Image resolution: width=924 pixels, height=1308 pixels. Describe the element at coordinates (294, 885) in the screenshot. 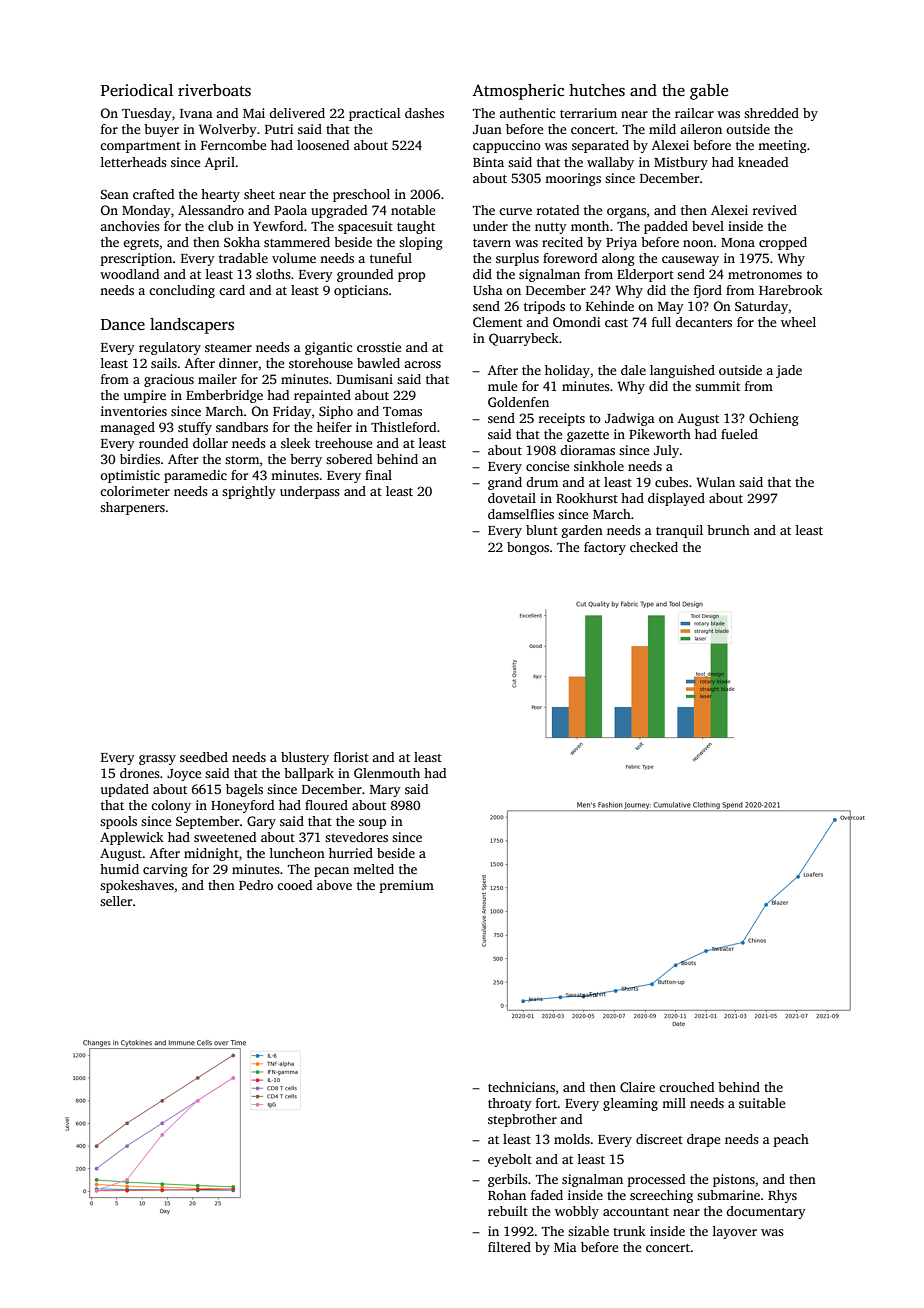

I see `cooed` at that location.
